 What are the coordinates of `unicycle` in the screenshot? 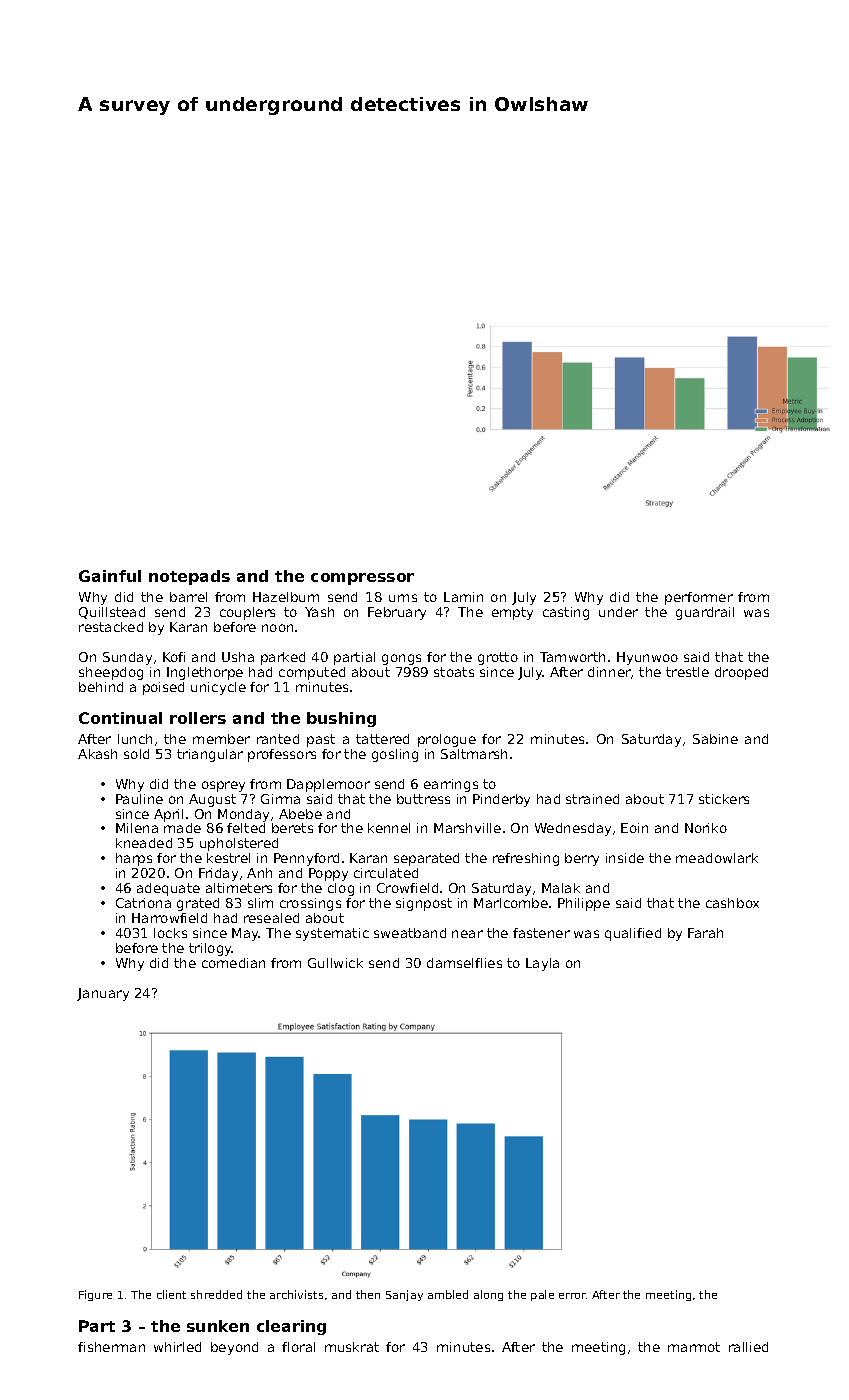 It's located at (218, 688).
